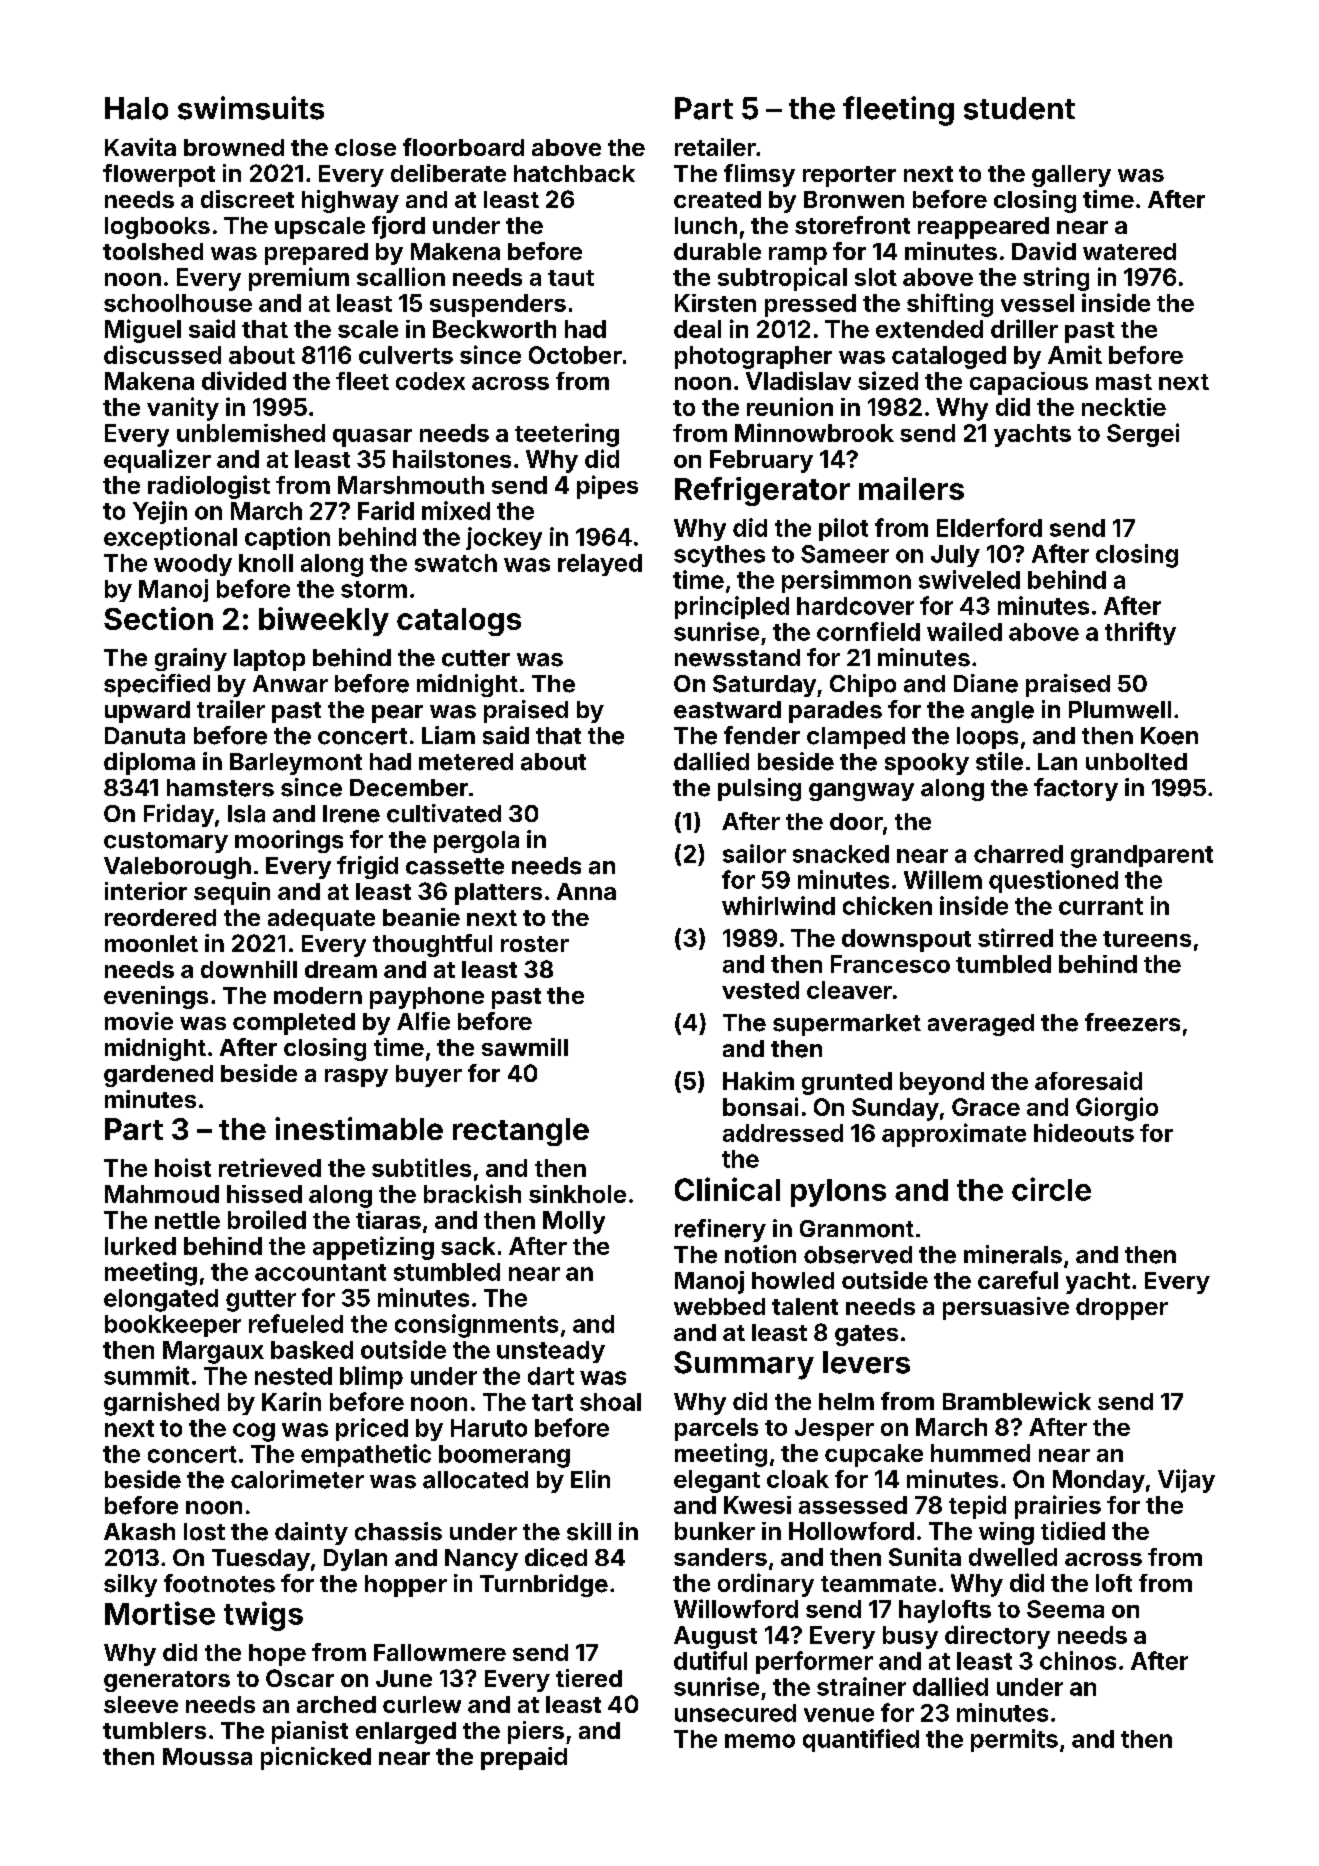  I want to click on reporter, so click(849, 176).
